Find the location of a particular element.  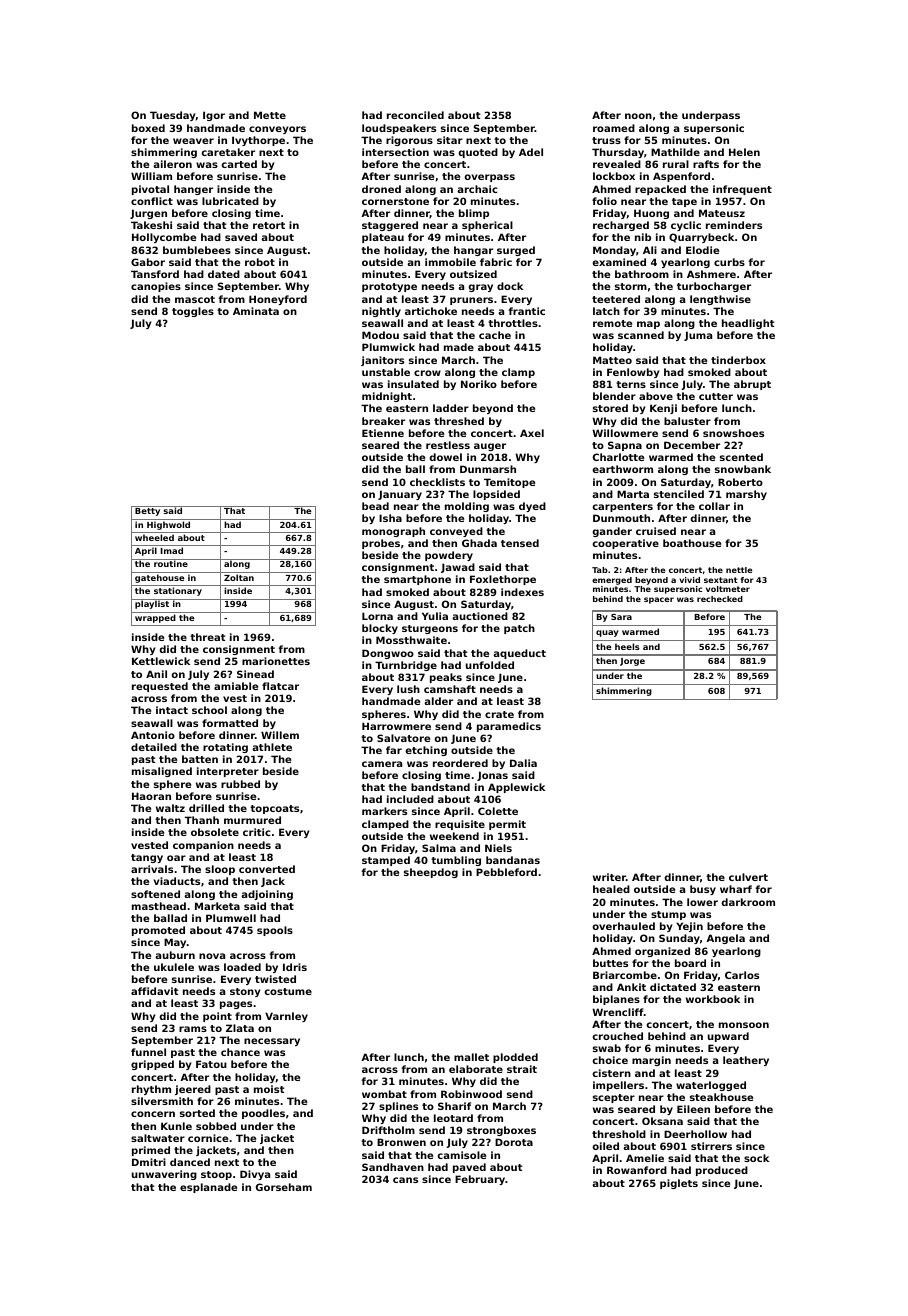

moist is located at coordinates (269, 1089).
